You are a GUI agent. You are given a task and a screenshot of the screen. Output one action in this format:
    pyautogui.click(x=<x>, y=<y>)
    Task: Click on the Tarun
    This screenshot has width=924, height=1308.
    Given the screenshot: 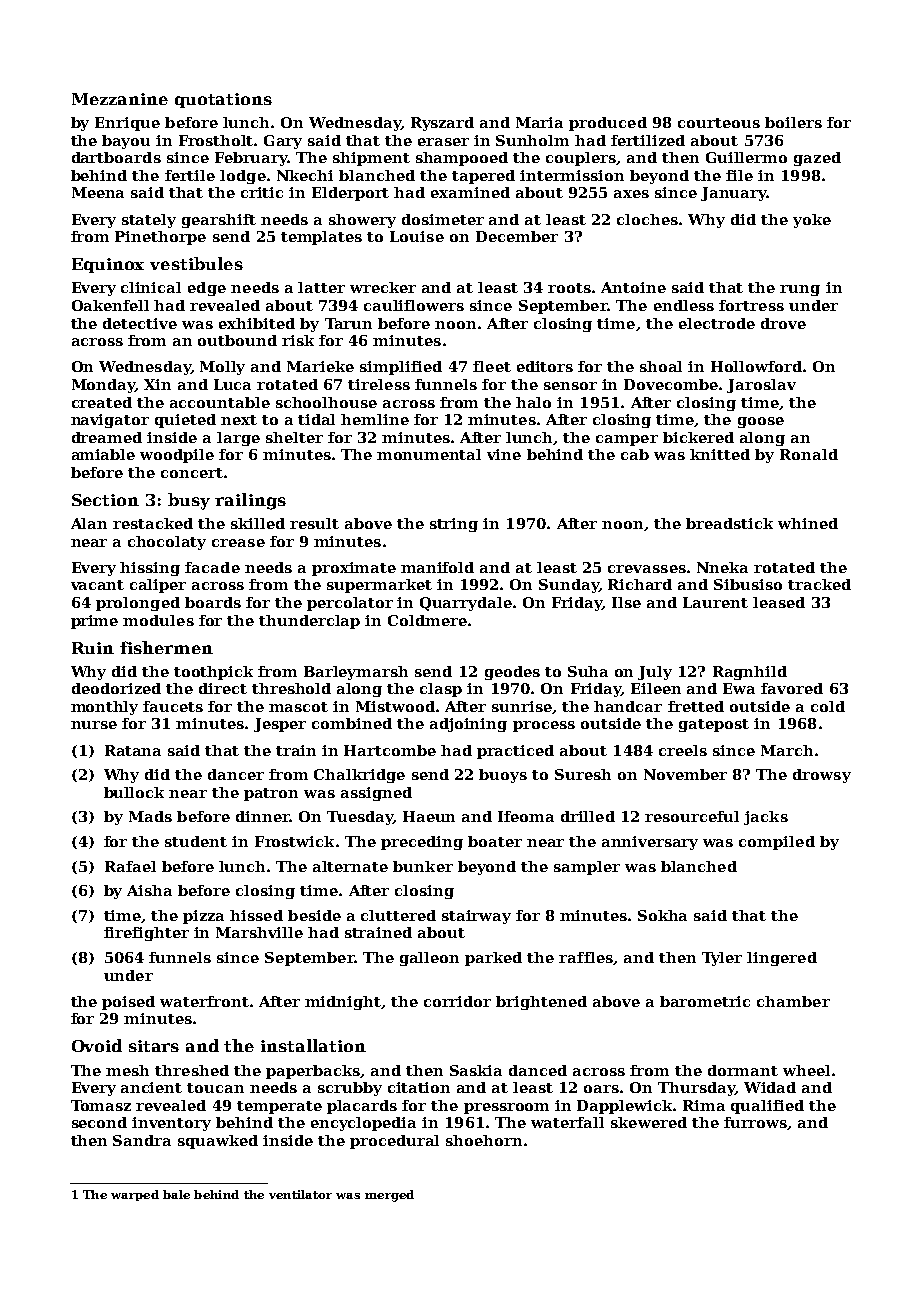 What is the action you would take?
    pyautogui.click(x=348, y=323)
